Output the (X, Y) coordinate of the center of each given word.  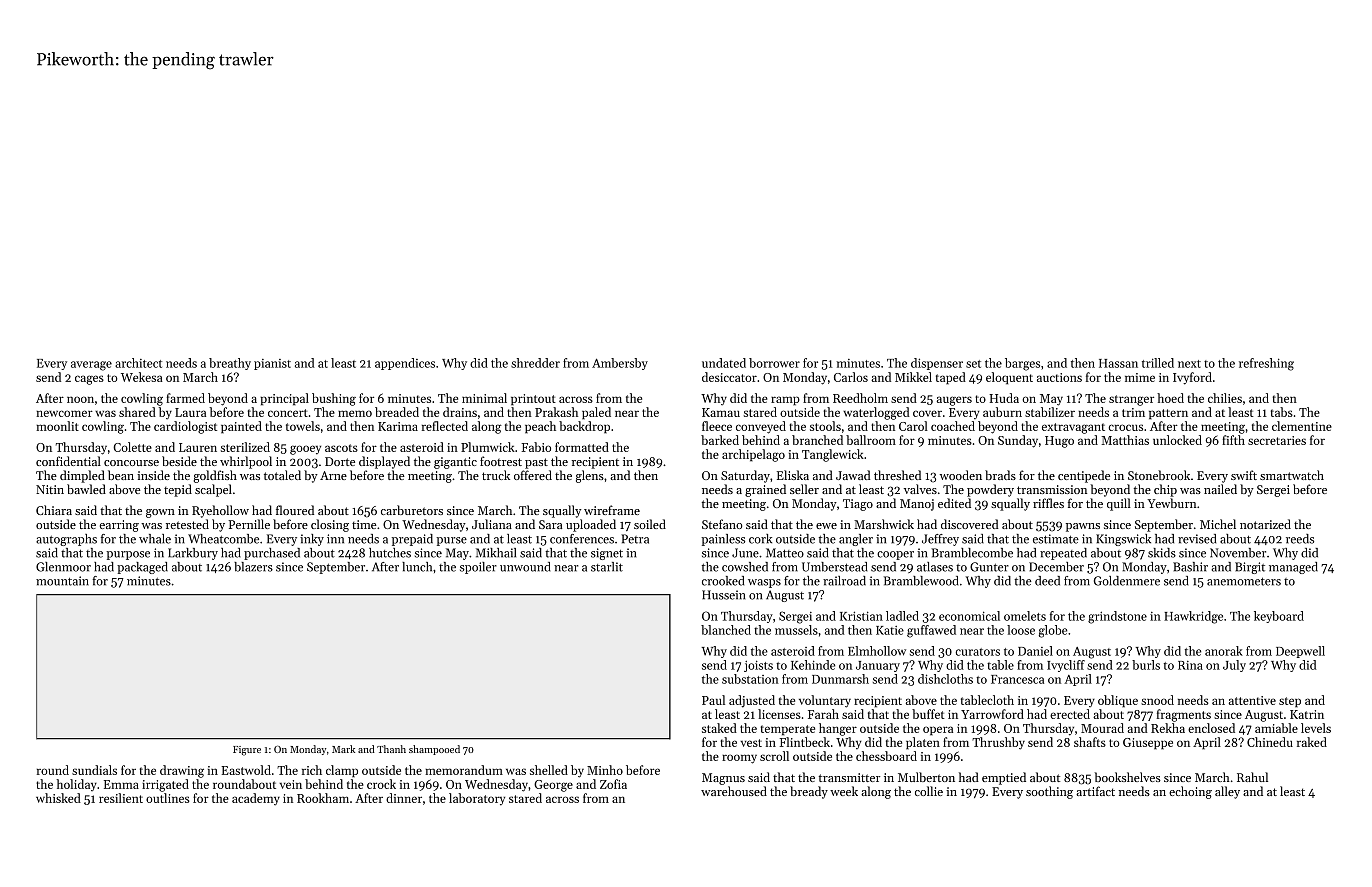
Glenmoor (63, 567)
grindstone (1117, 617)
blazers (253, 567)
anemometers (1244, 581)
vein (290, 784)
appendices (405, 364)
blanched (726, 630)
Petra (635, 539)
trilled (1158, 363)
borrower (774, 363)
